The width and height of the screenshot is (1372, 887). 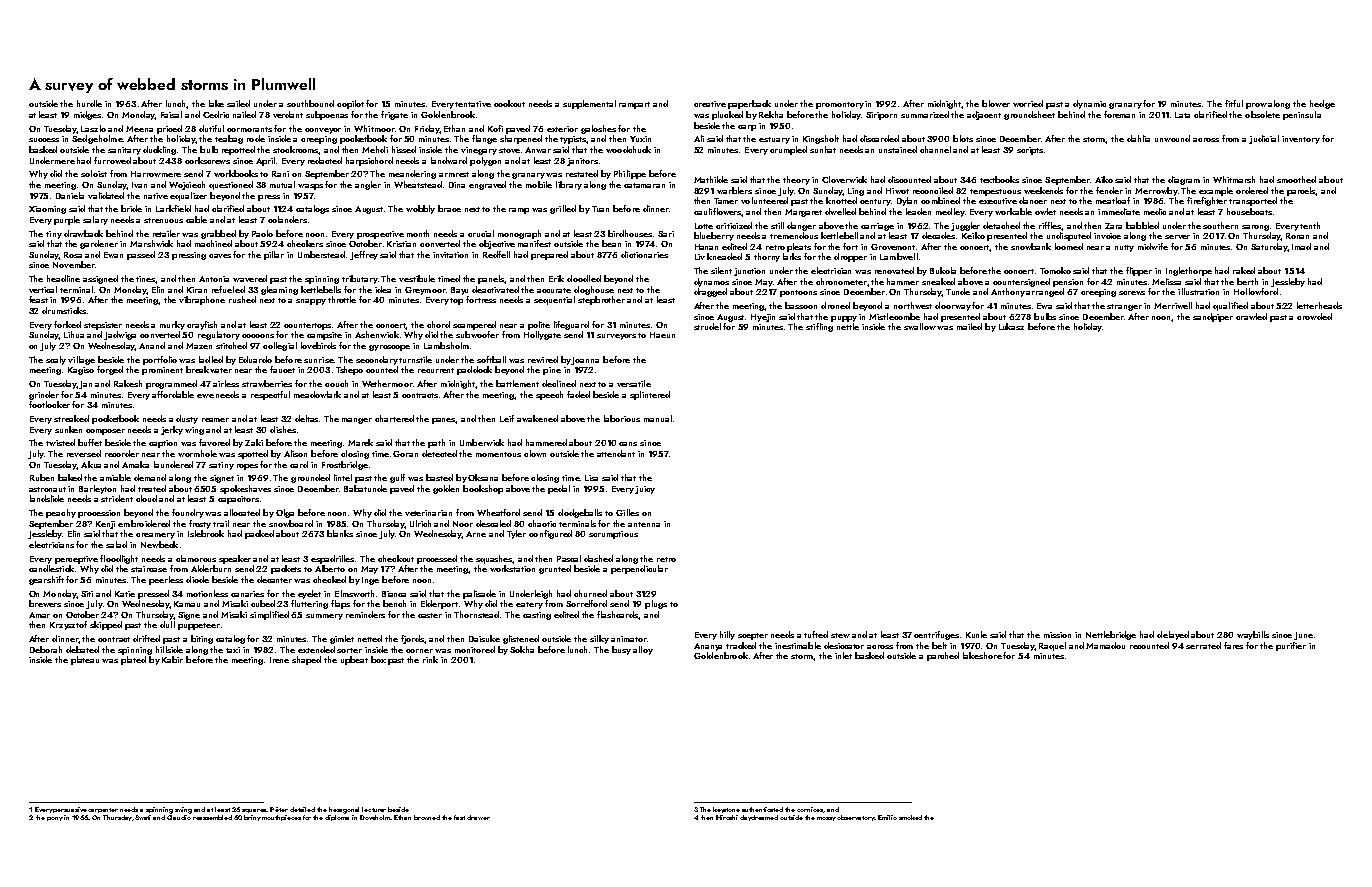 I want to click on dusty, so click(x=187, y=419).
